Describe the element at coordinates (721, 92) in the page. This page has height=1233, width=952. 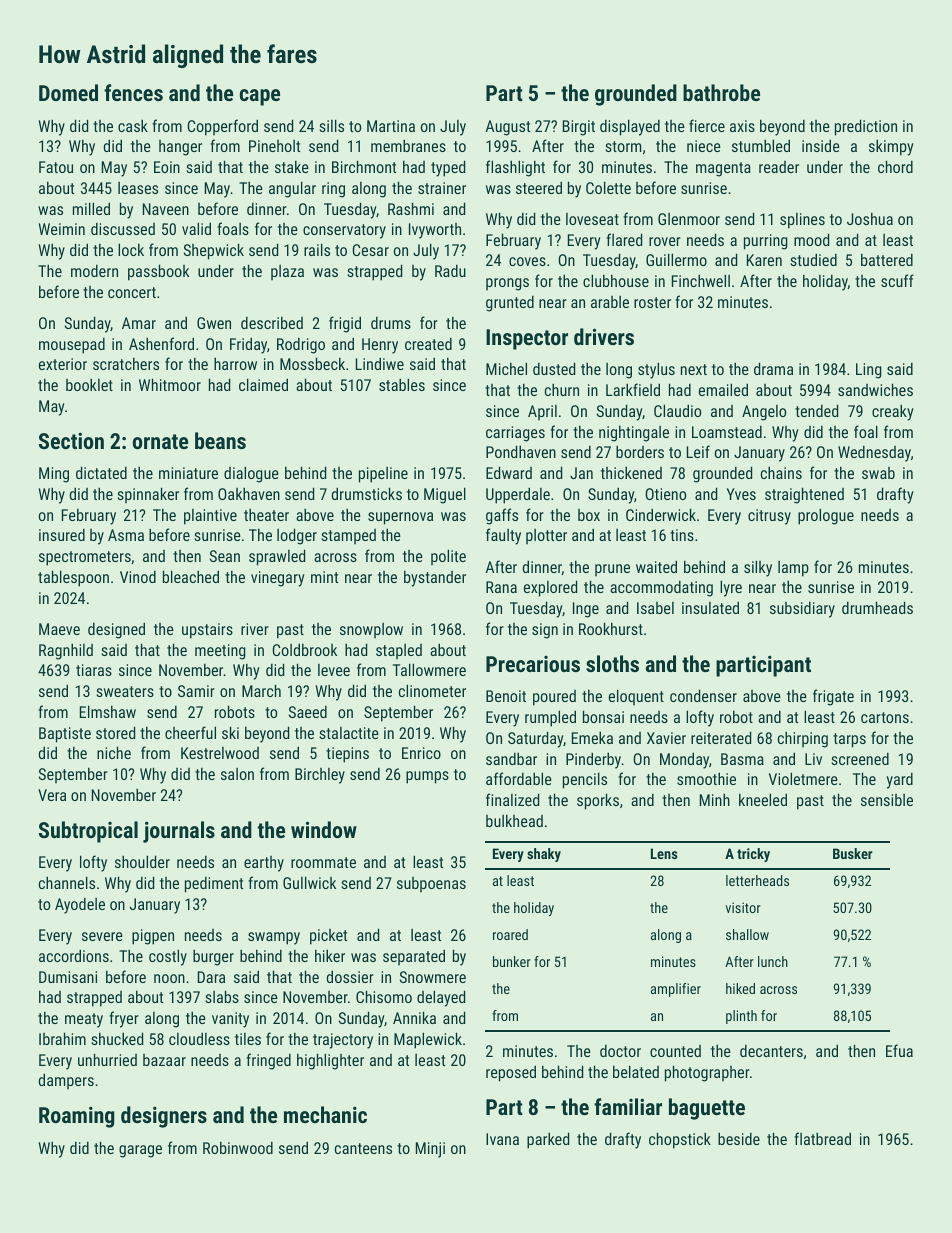
I see `bathrobe` at that location.
